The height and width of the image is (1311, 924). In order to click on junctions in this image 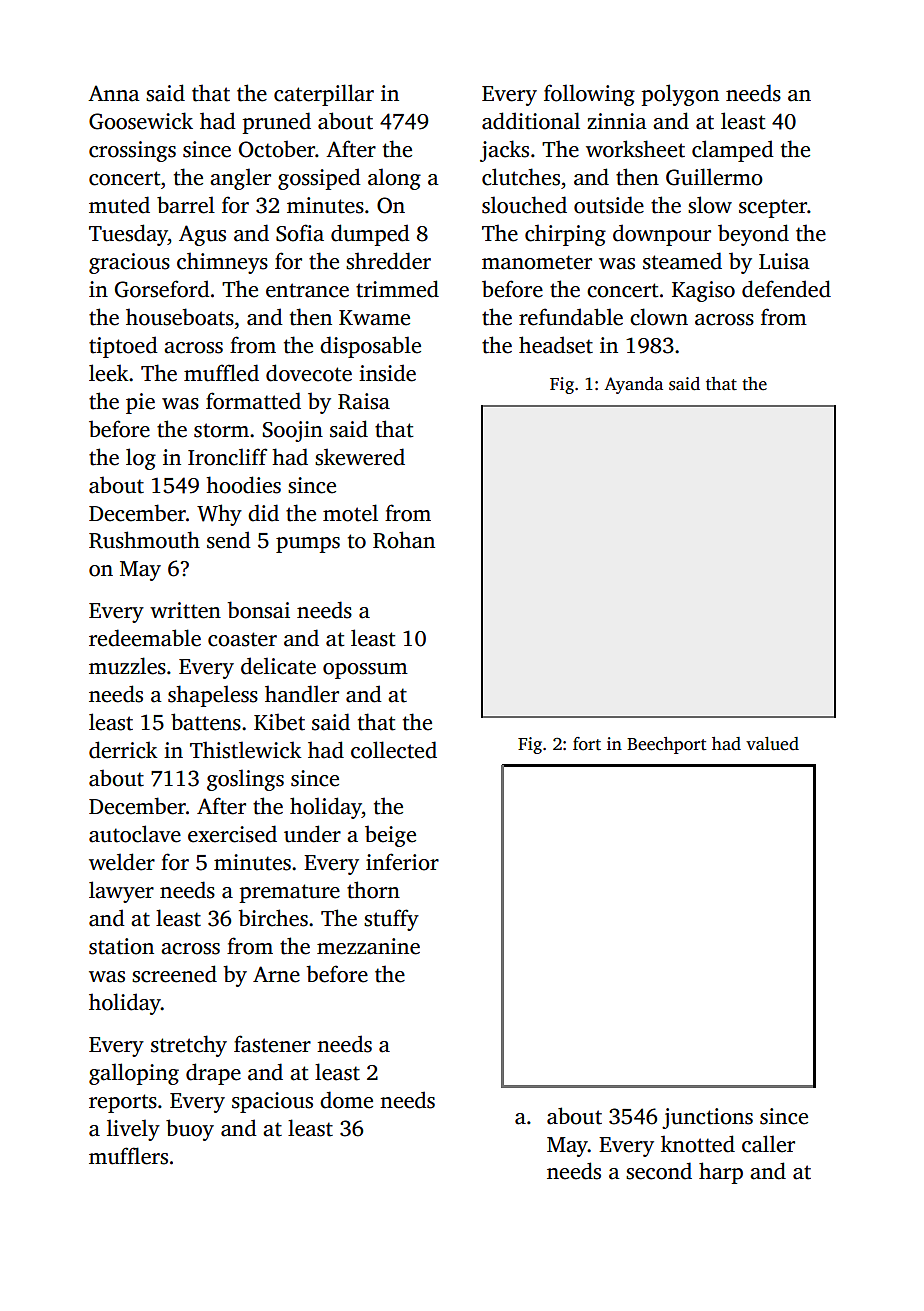, I will do `click(707, 1118)`.
